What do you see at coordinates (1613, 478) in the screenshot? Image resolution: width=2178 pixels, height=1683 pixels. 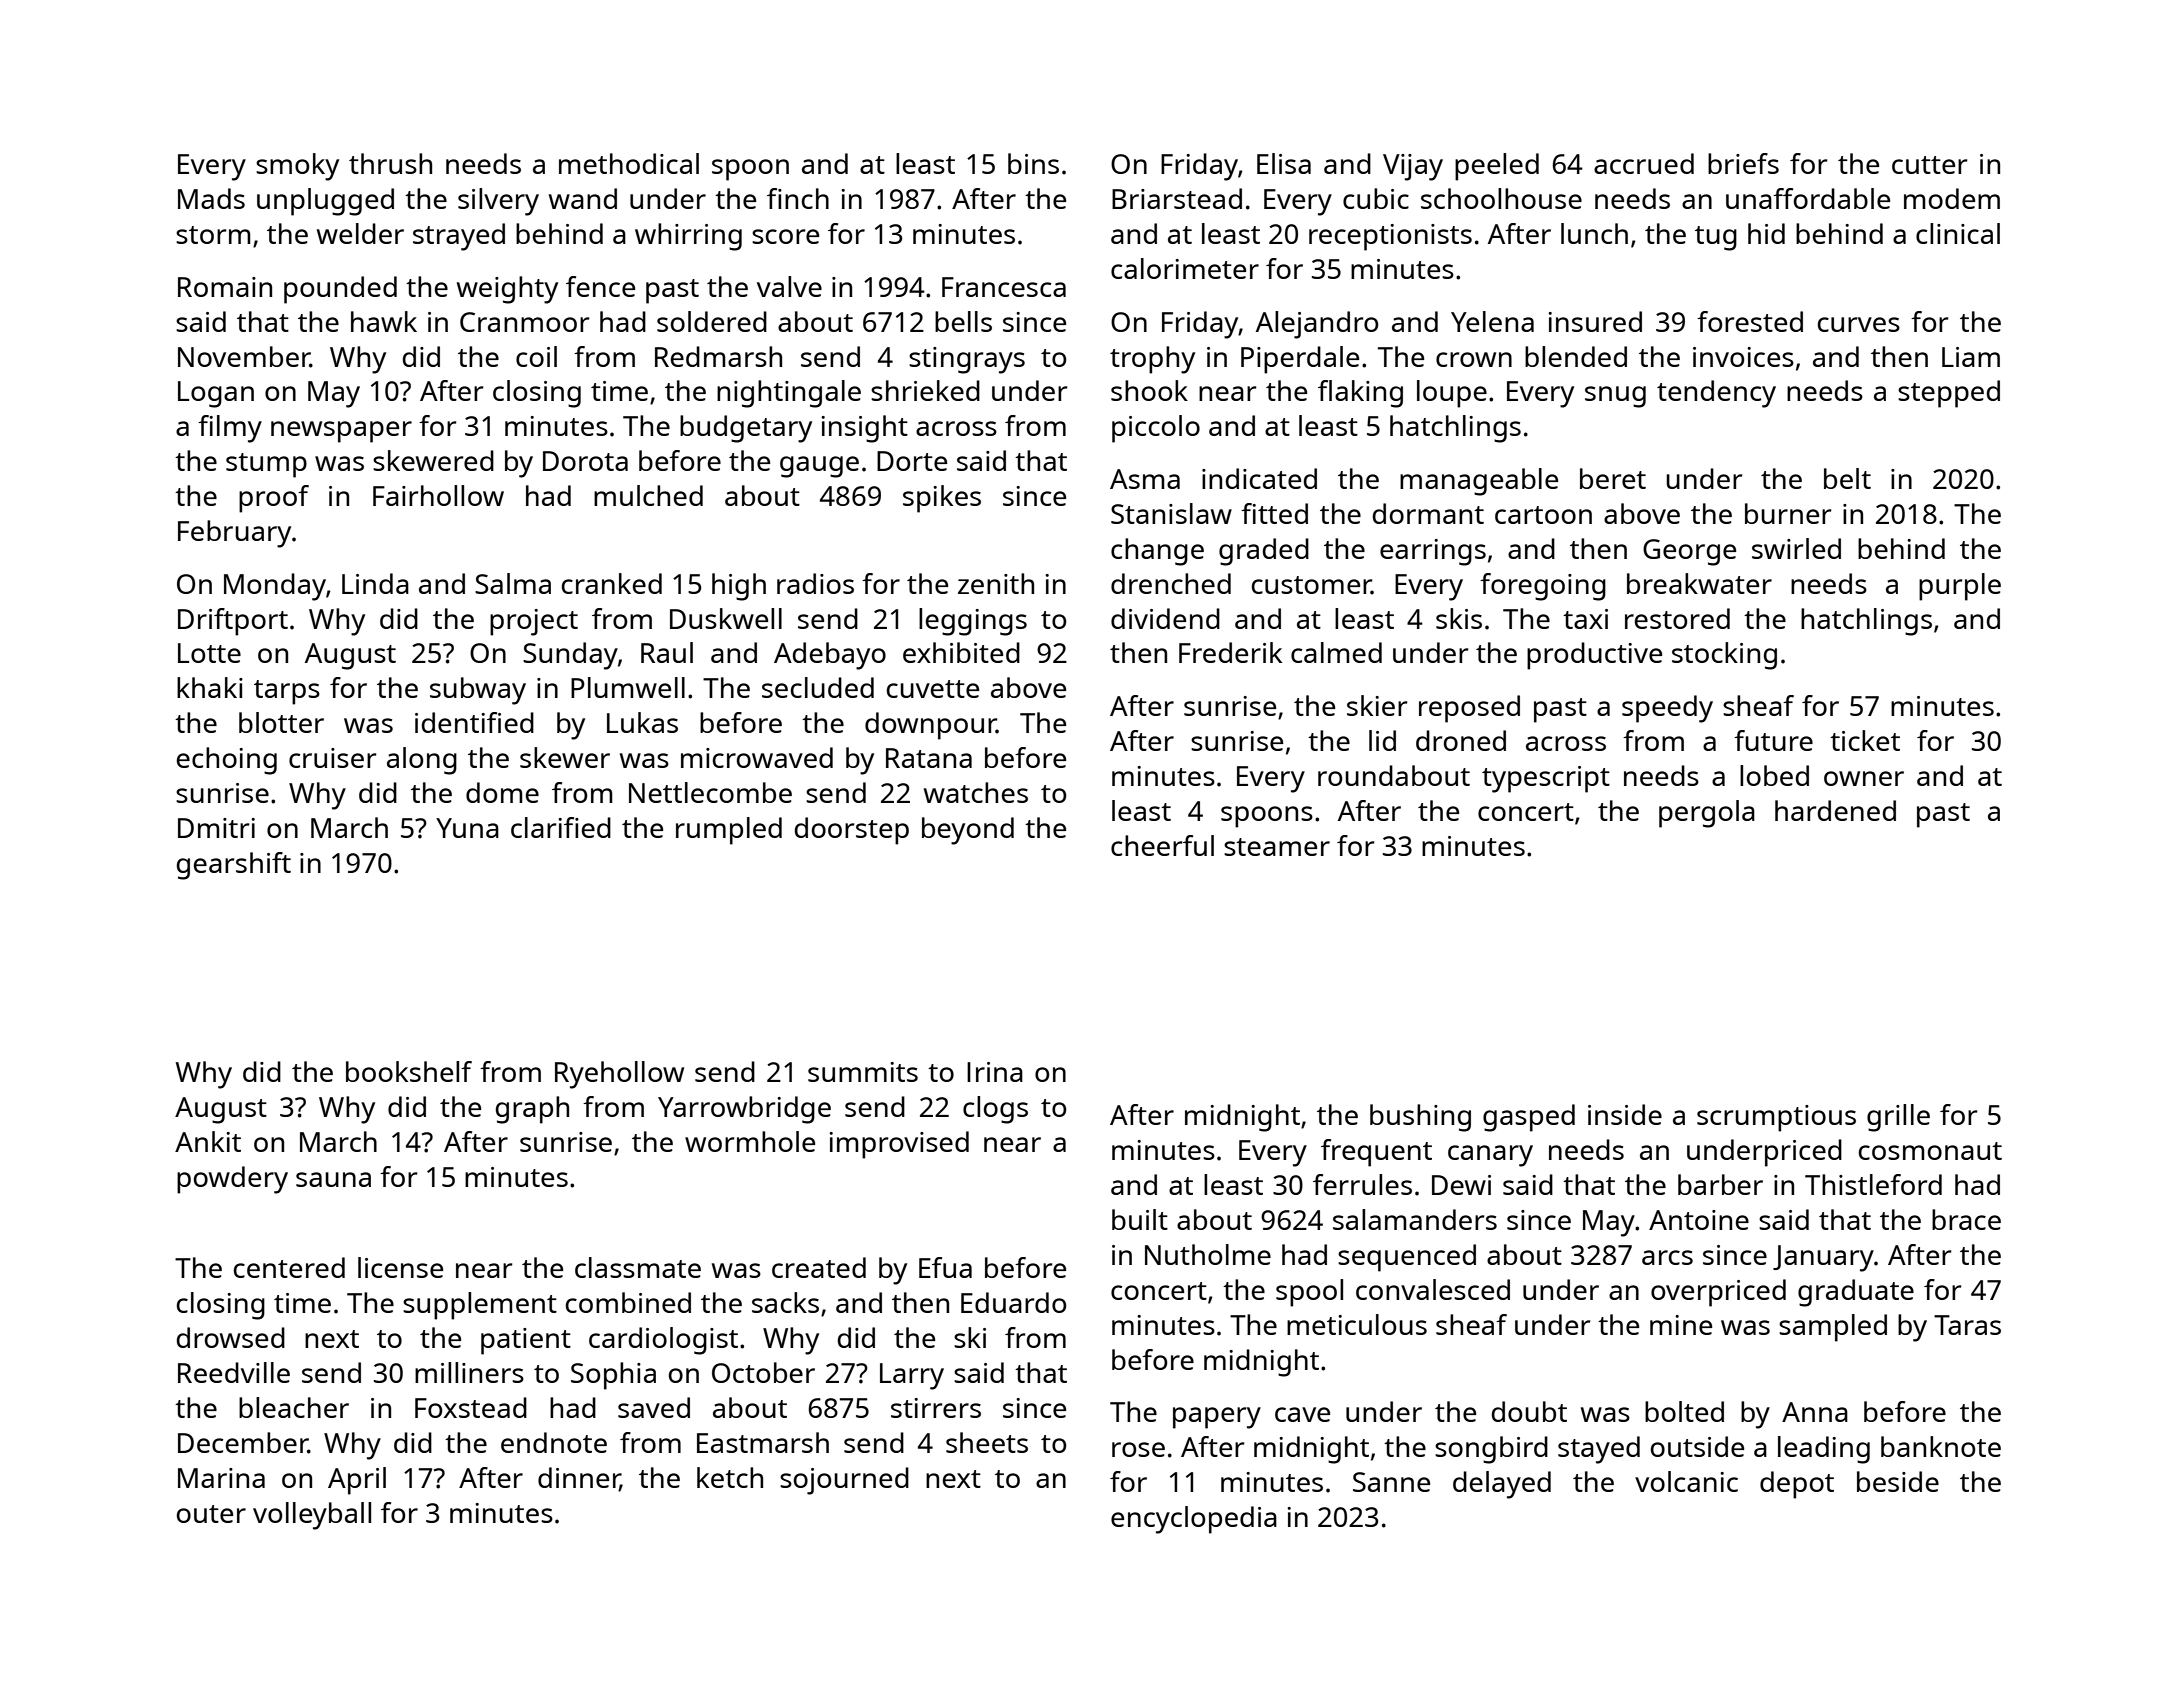 I see `beret` at bounding box center [1613, 478].
